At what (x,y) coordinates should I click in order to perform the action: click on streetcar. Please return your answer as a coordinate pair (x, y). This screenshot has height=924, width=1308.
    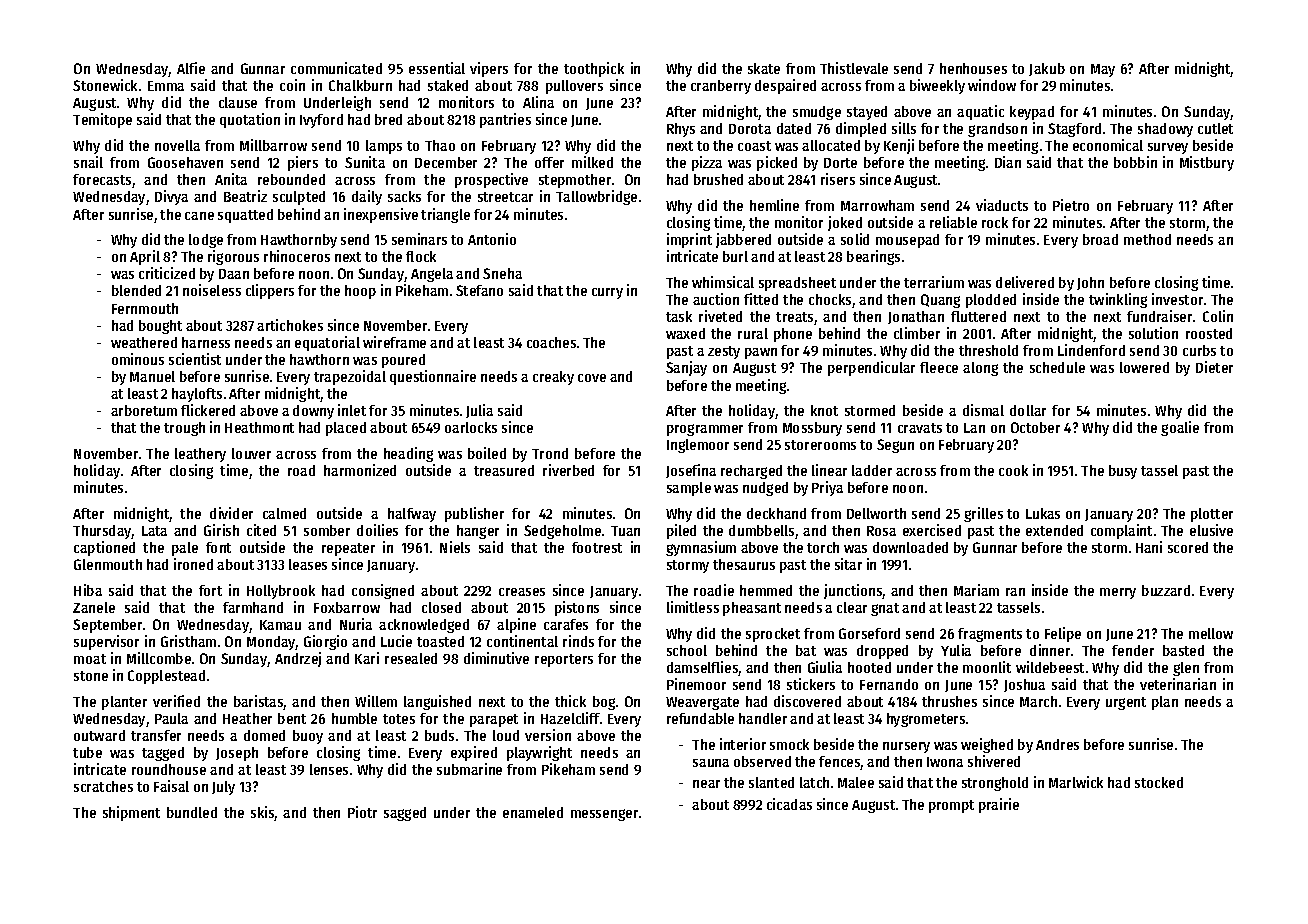
    Looking at the image, I should click on (505, 197).
